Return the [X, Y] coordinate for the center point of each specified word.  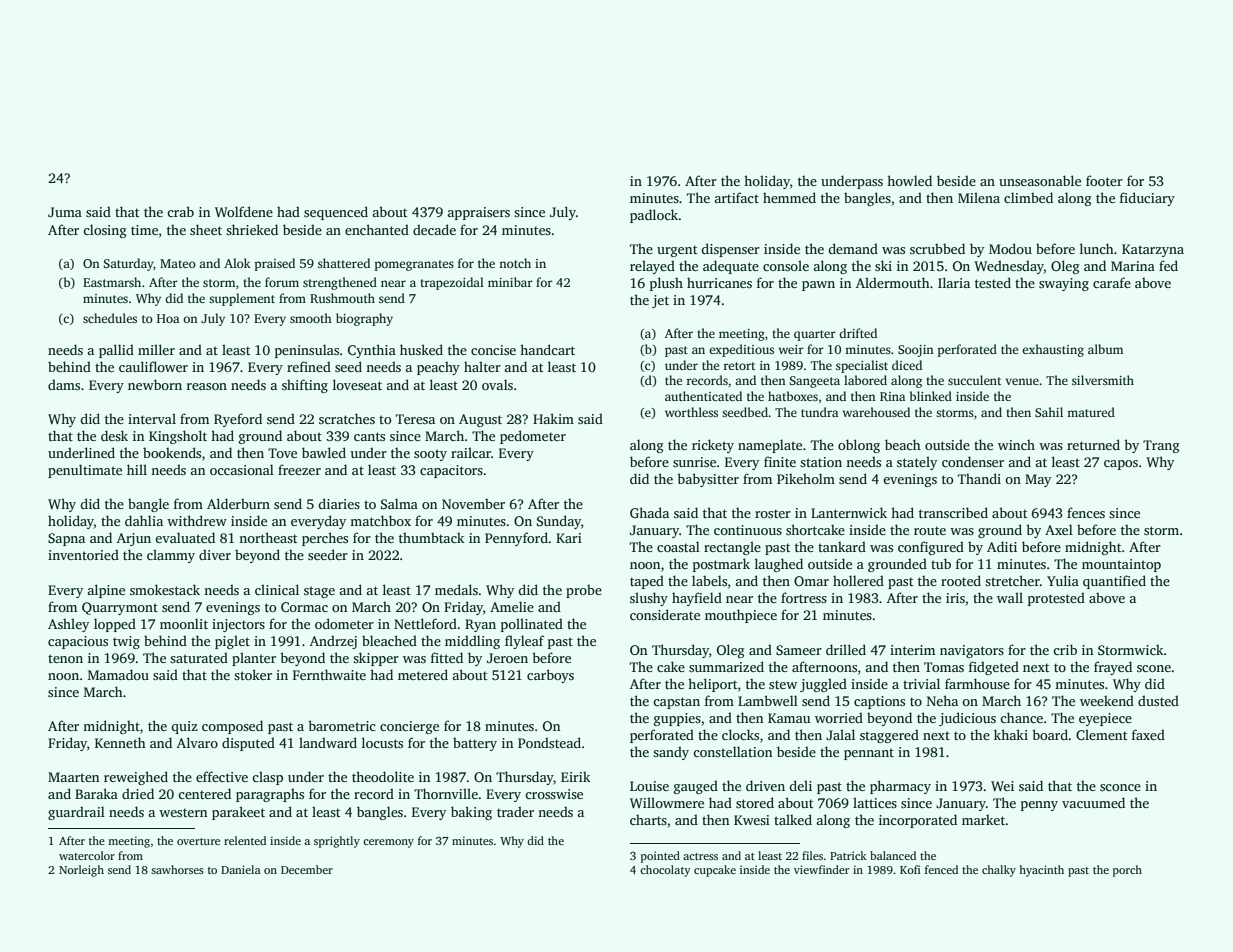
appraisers [478, 213]
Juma [65, 212]
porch [1127, 871]
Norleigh [81, 871]
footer [1104, 180]
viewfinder [821, 869]
